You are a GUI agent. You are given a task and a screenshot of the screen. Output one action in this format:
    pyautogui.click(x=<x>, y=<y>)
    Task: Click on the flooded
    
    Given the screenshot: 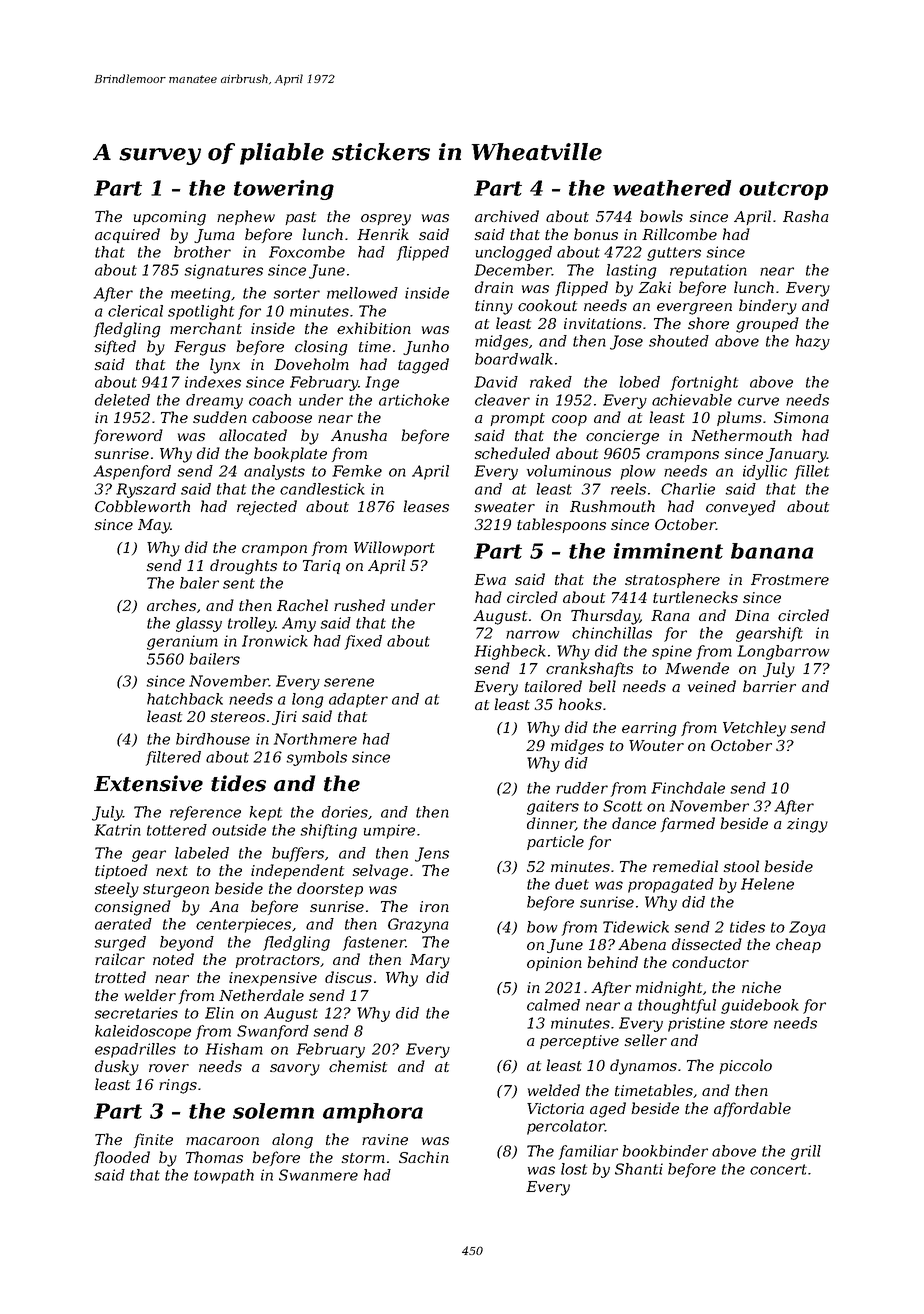 What is the action you would take?
    pyautogui.click(x=122, y=1158)
